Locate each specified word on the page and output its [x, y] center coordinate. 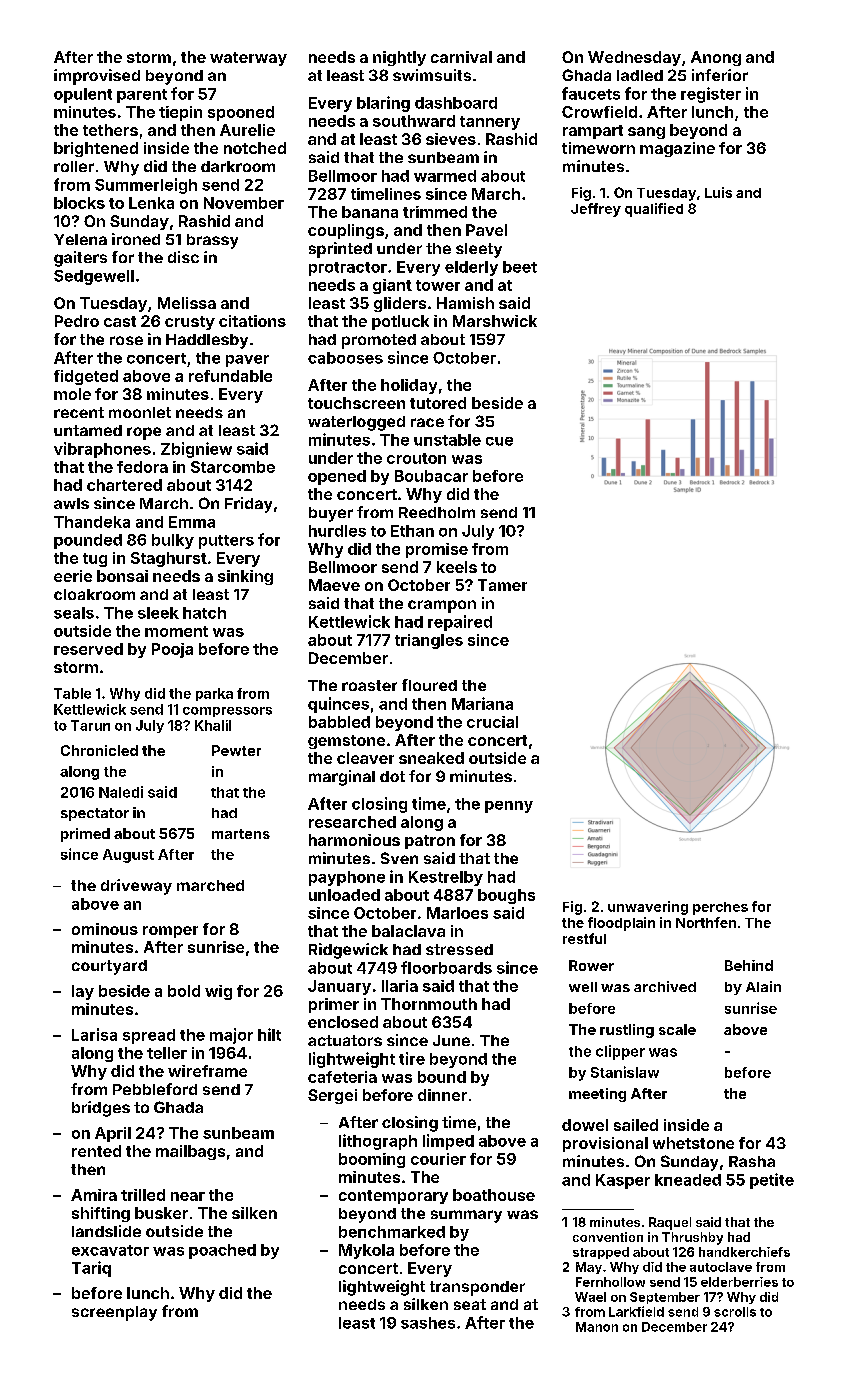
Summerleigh [146, 186]
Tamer [502, 585]
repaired [460, 623]
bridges [101, 1109]
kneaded [688, 1180]
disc [183, 257]
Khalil [213, 725]
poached [222, 1251]
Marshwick [495, 321]
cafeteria [342, 1077]
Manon [597, 1327]
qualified [654, 210]
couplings [346, 231]
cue [499, 441]
